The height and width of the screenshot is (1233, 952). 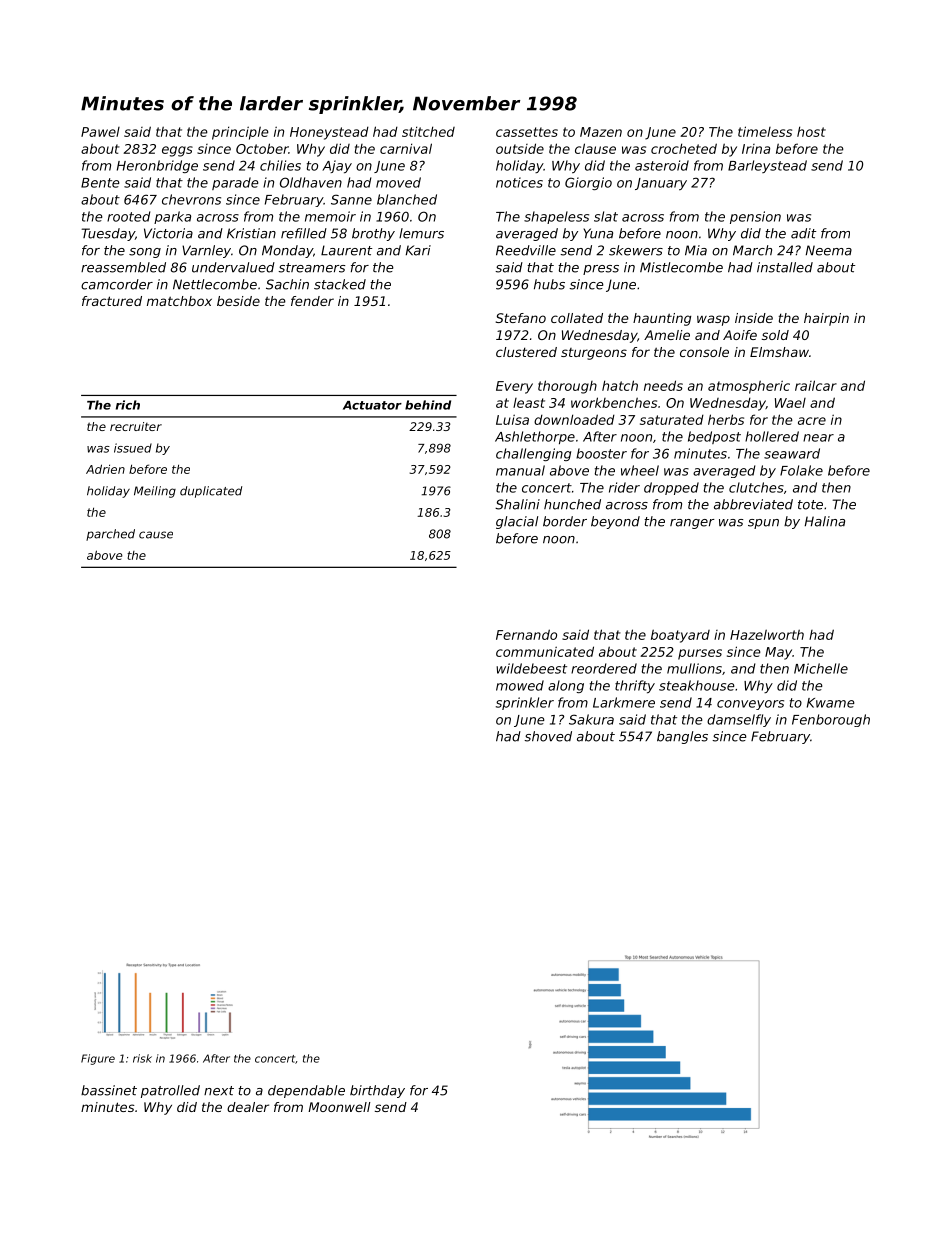 I want to click on blanched, so click(x=407, y=199).
